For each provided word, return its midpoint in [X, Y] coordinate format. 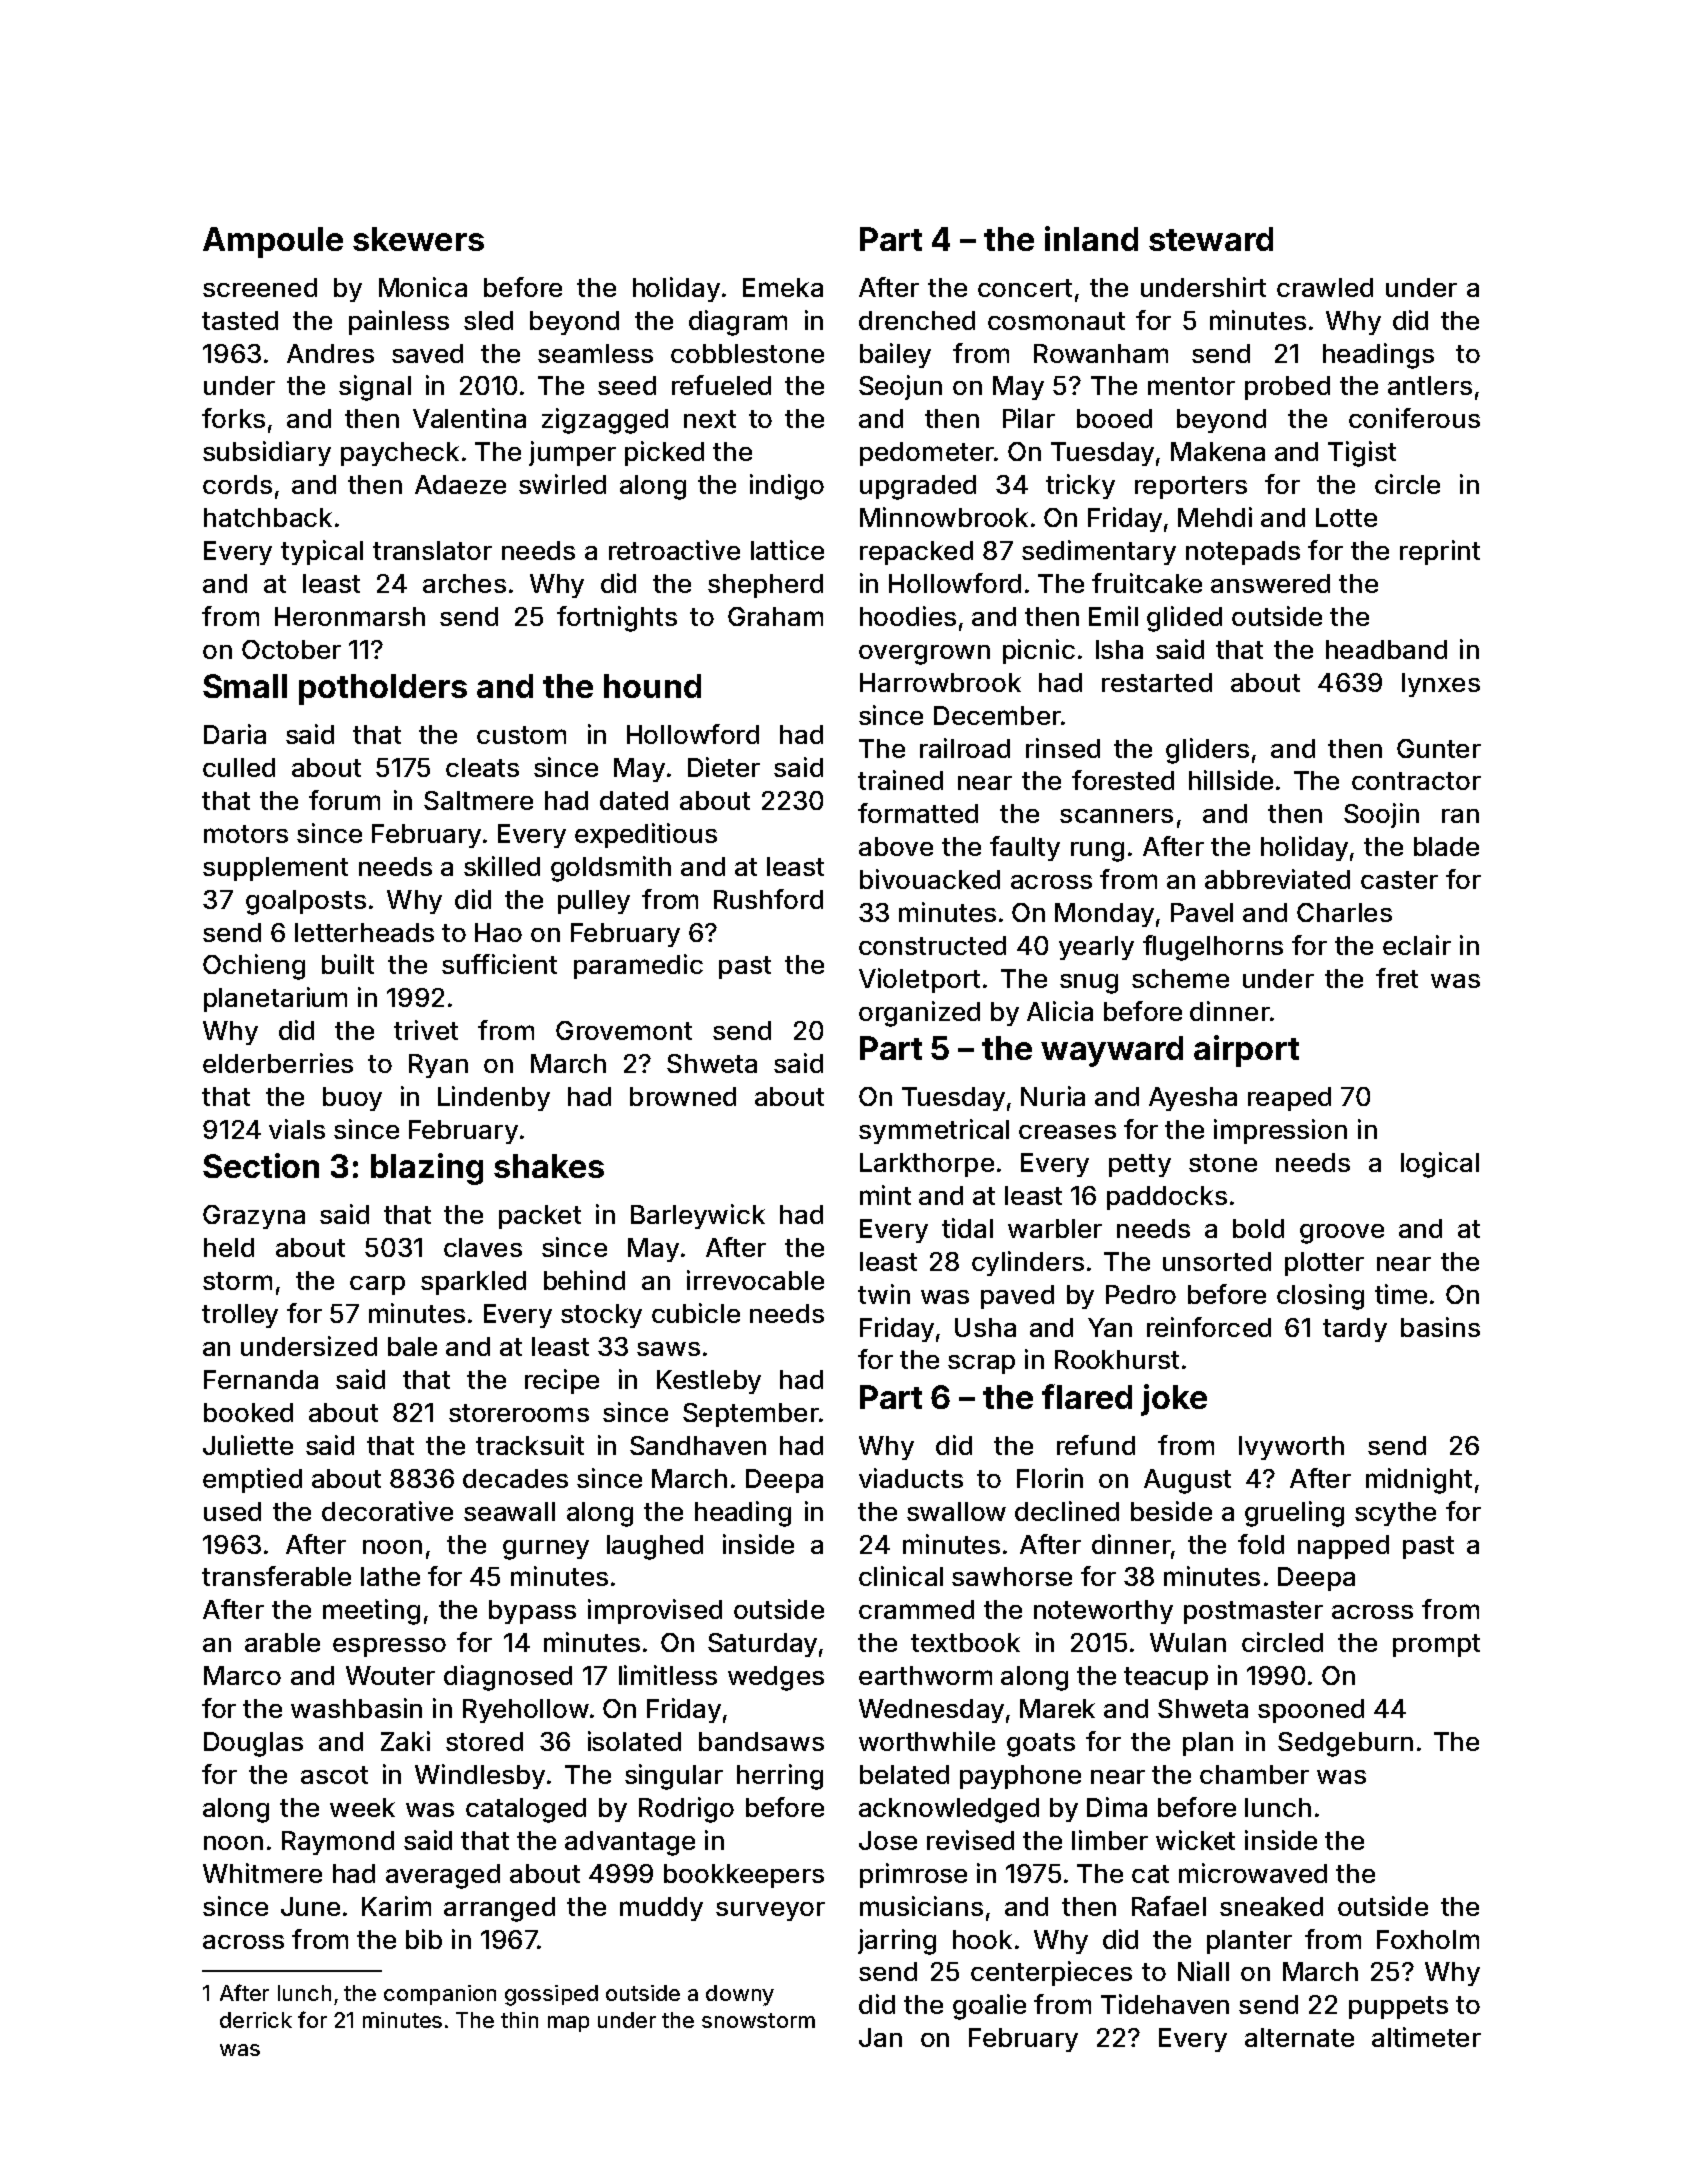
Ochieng [254, 967]
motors [246, 834]
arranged [499, 1909]
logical [1440, 1165]
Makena [1218, 451]
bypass [532, 1612]
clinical [901, 1576]
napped [1343, 1547]
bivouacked [930, 879]
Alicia [1060, 1011]
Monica [423, 287]
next [710, 419]
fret [1397, 978]
